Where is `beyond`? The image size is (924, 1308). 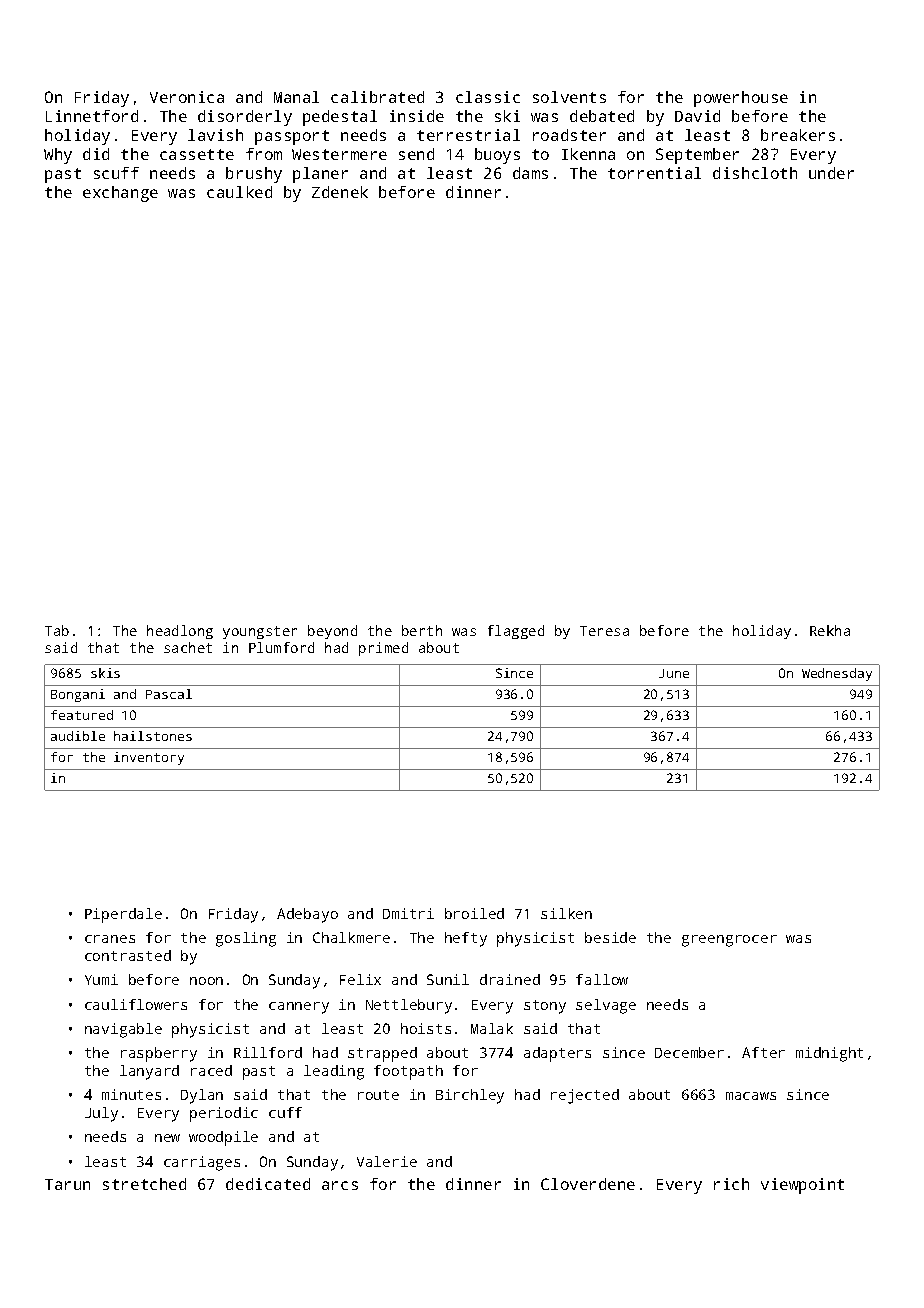
beyond is located at coordinates (332, 632).
